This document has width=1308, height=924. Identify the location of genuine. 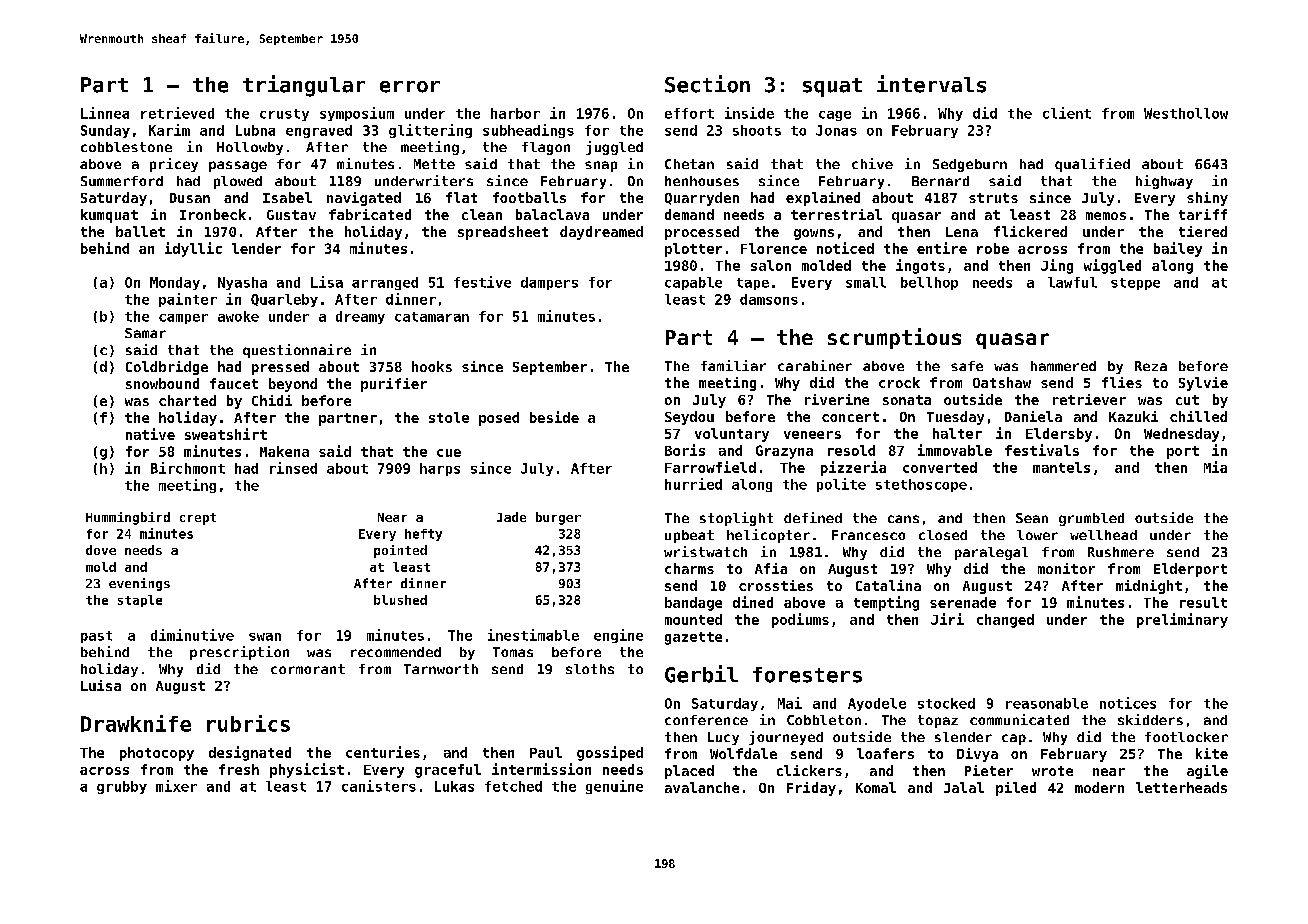
(614, 787).
